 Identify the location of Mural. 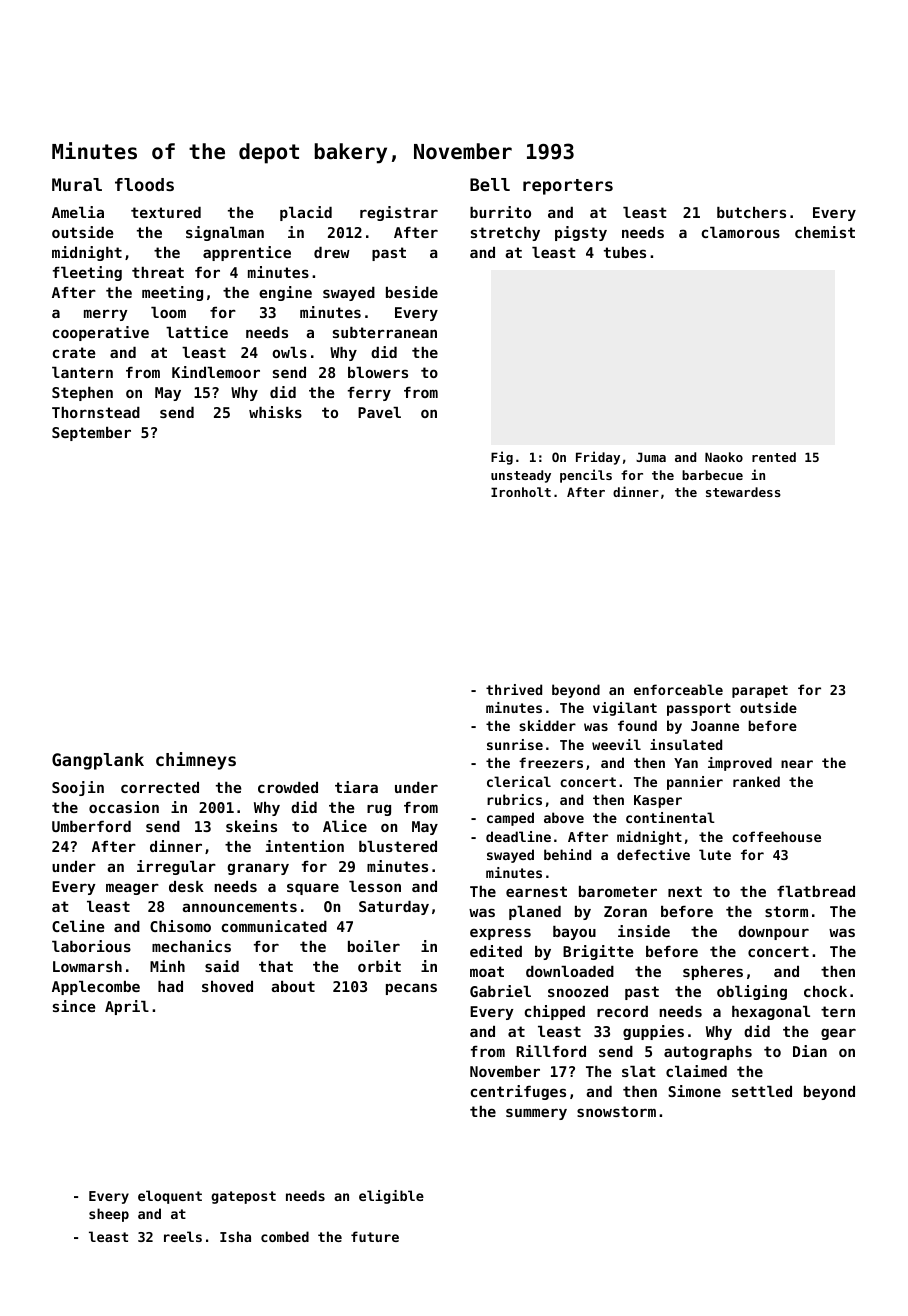
(77, 184).
